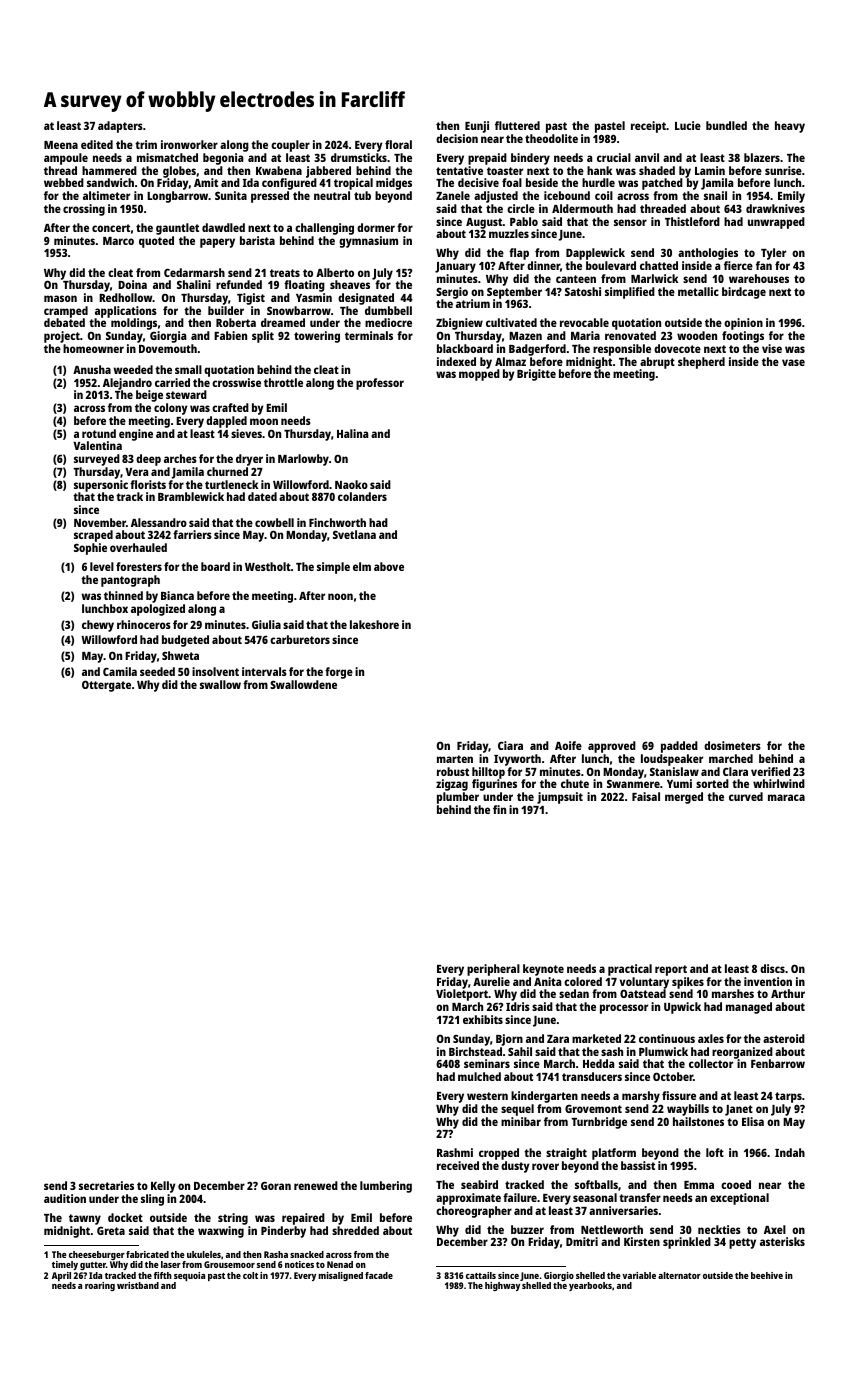 The image size is (849, 1400). I want to click on adapters, so click(120, 127).
